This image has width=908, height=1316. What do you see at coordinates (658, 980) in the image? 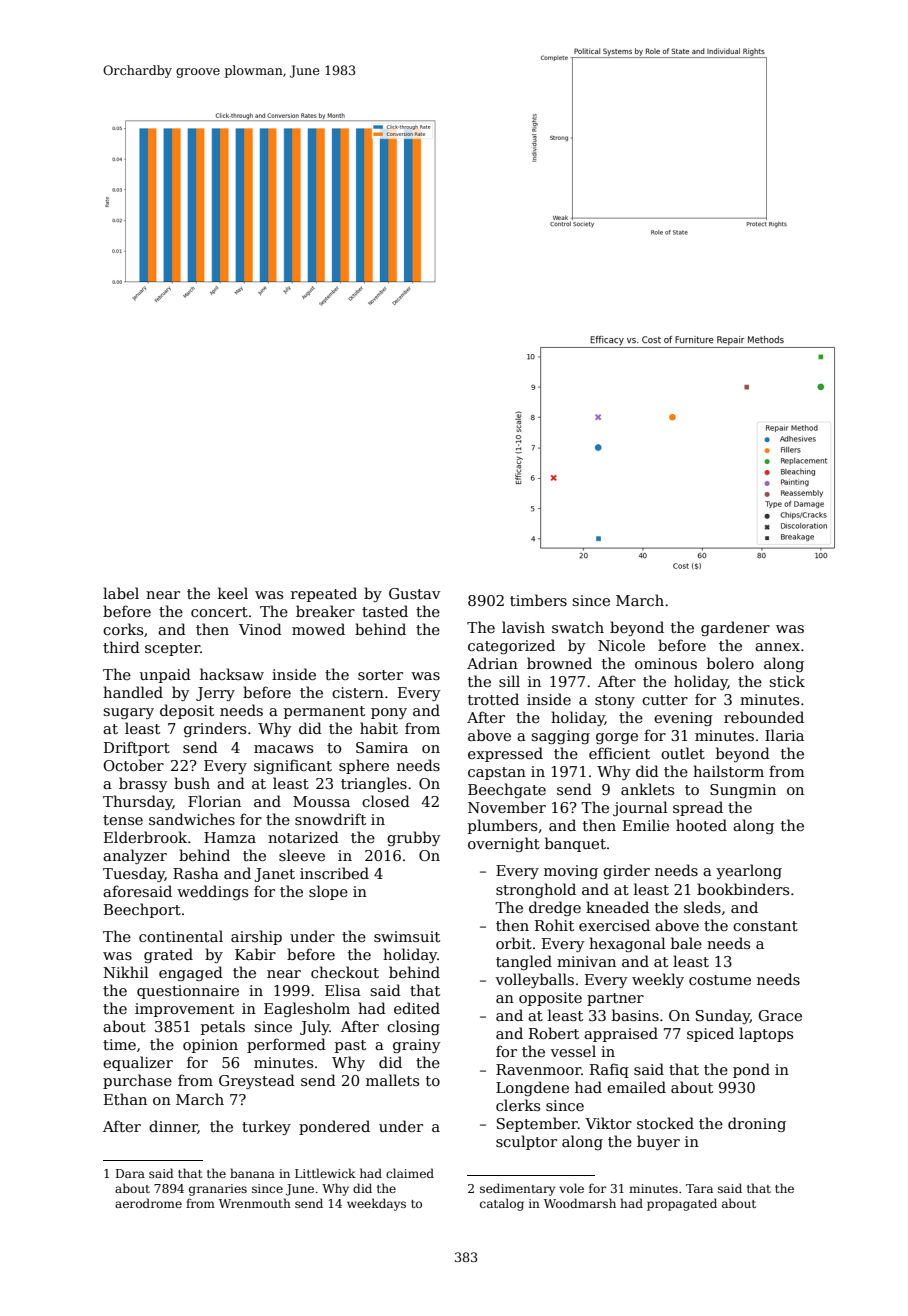
I see `weekly` at bounding box center [658, 980].
